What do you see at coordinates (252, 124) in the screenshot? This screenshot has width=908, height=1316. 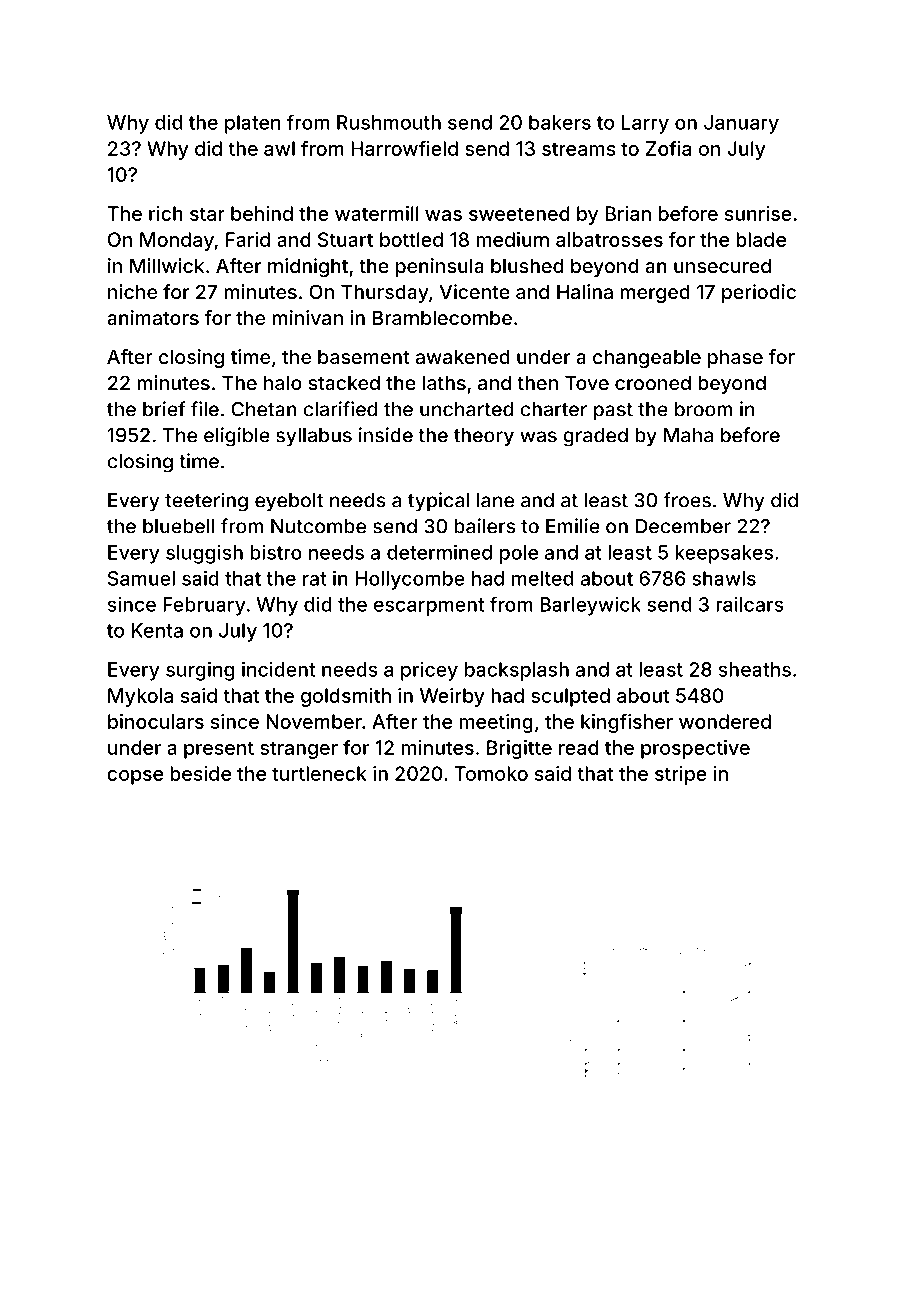 I see `platen` at bounding box center [252, 124].
